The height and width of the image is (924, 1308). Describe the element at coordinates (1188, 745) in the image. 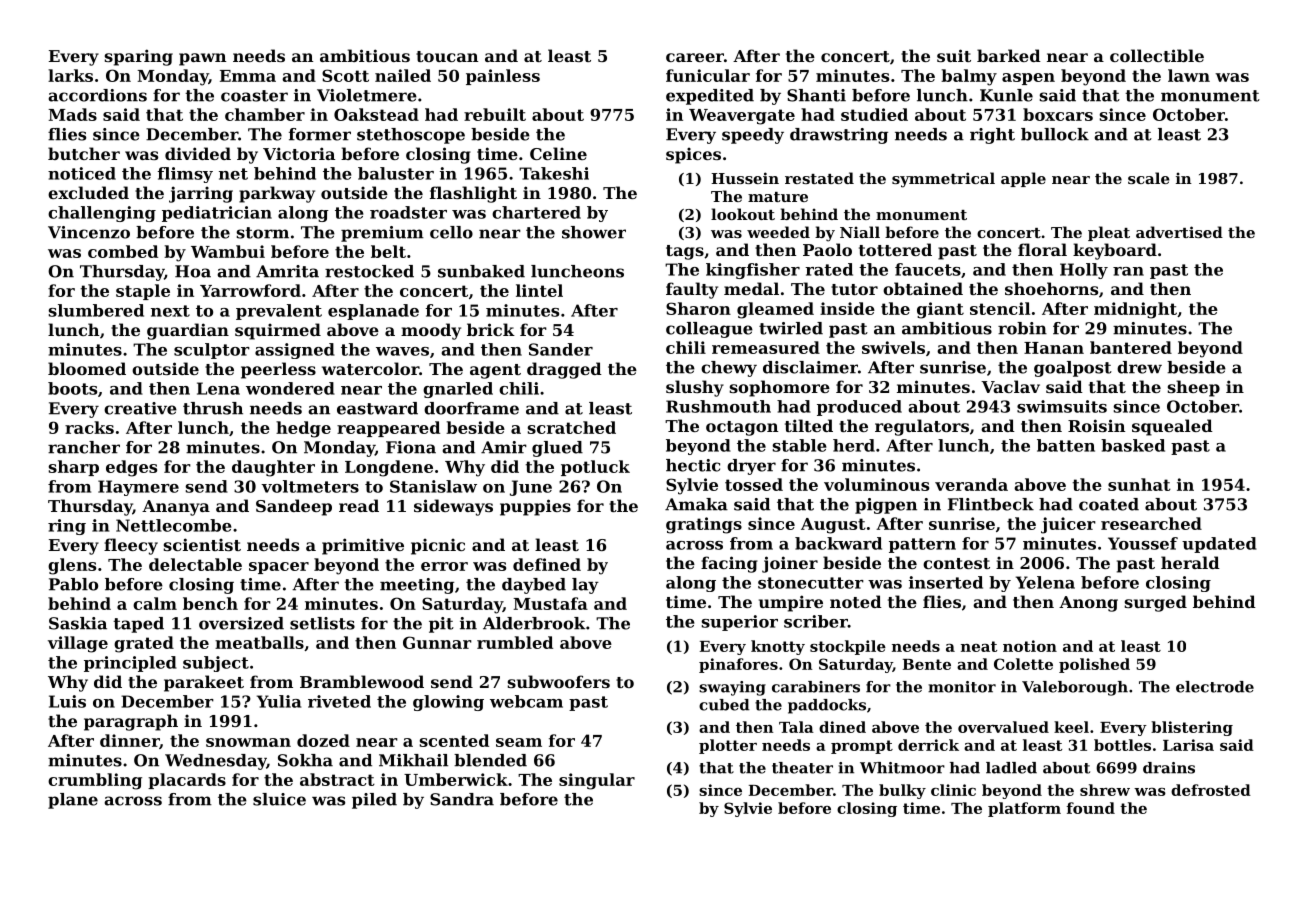

I see `Larisa` at that location.
